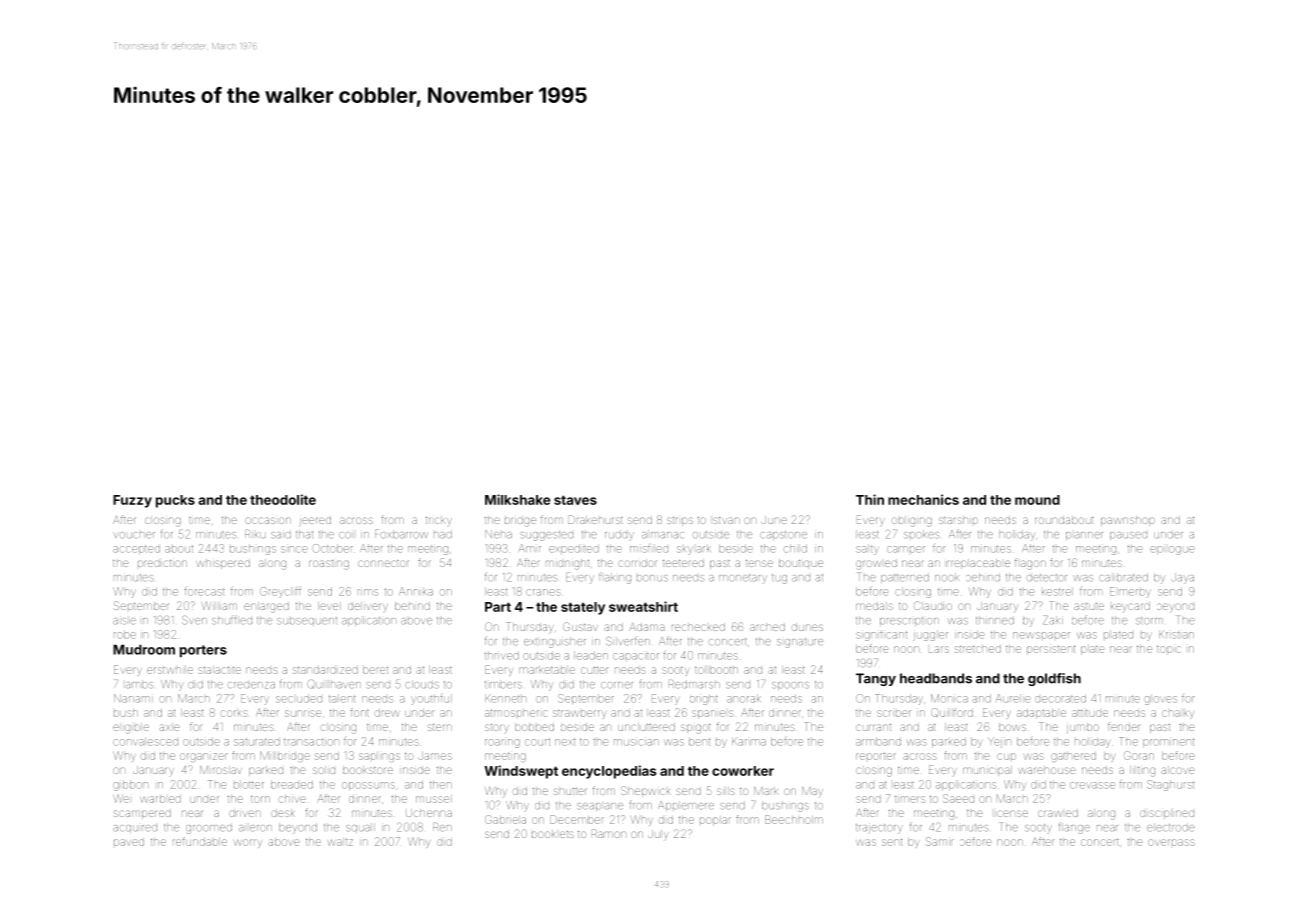  Describe the element at coordinates (505, 819) in the screenshot. I see `Gabriela` at that location.
